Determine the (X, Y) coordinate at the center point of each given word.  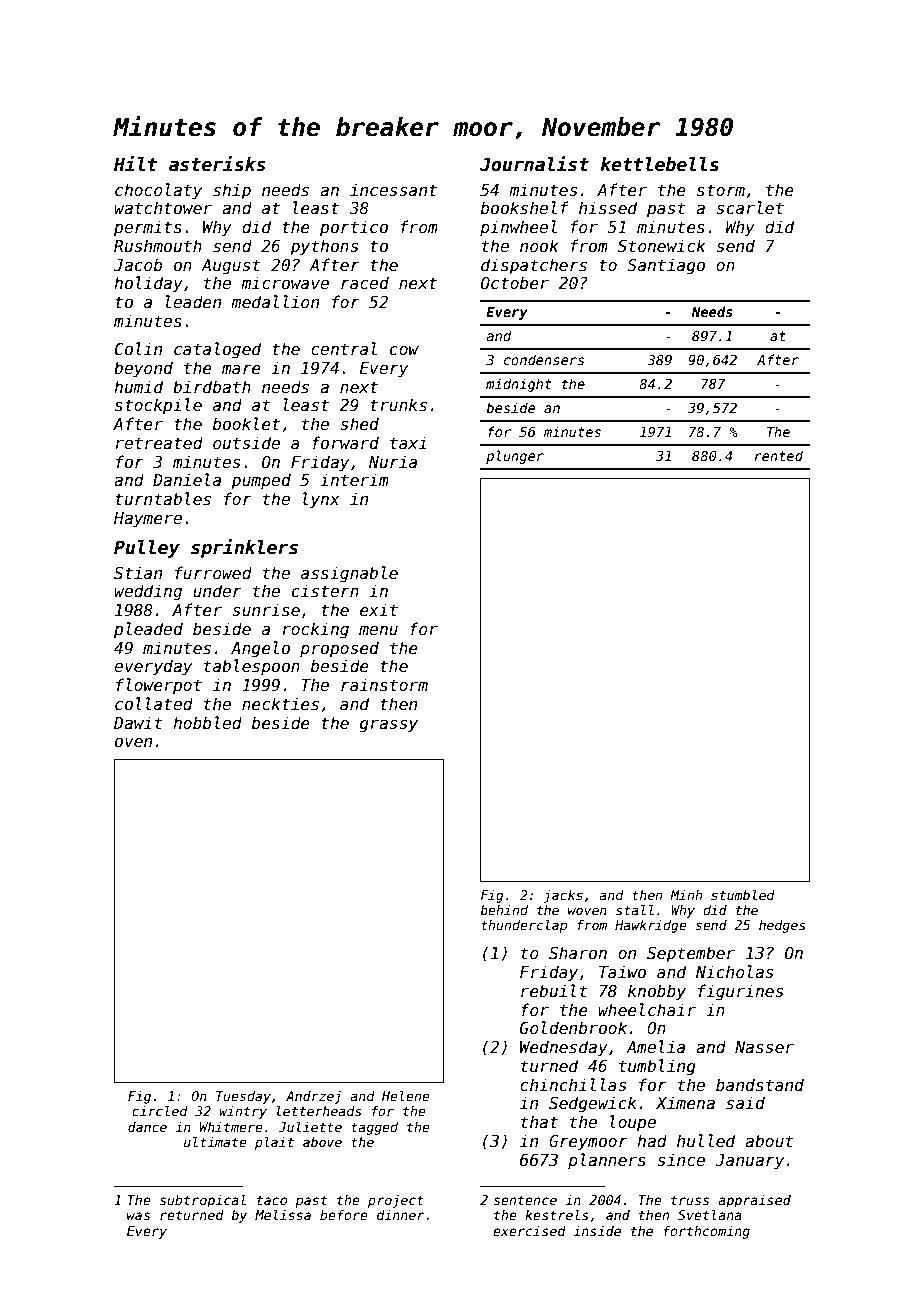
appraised (754, 1201)
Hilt (135, 163)
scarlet (750, 208)
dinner (401, 1215)
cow (404, 350)
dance (147, 1127)
